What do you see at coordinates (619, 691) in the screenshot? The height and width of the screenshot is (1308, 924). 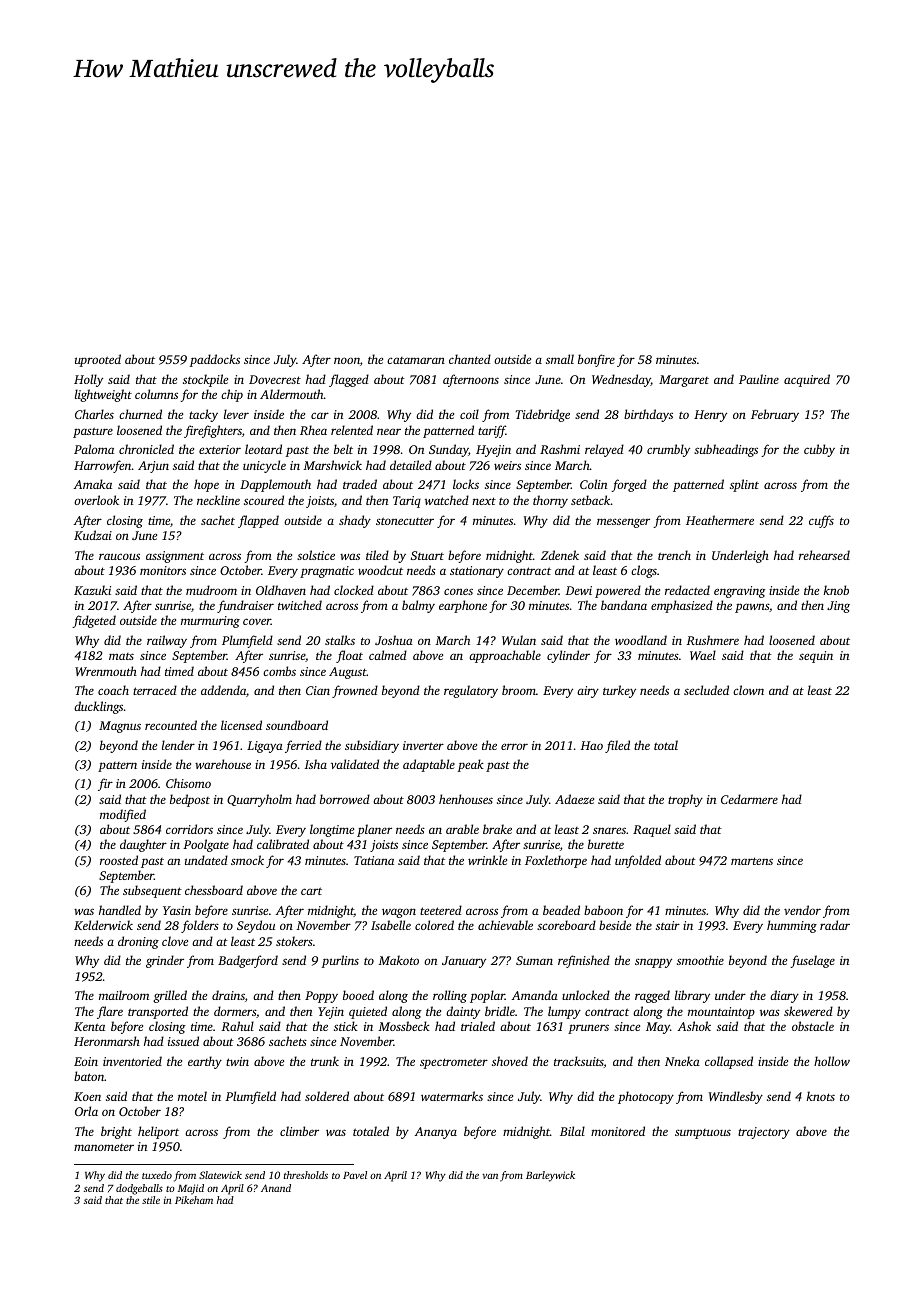 I see `turkey` at bounding box center [619, 691].
